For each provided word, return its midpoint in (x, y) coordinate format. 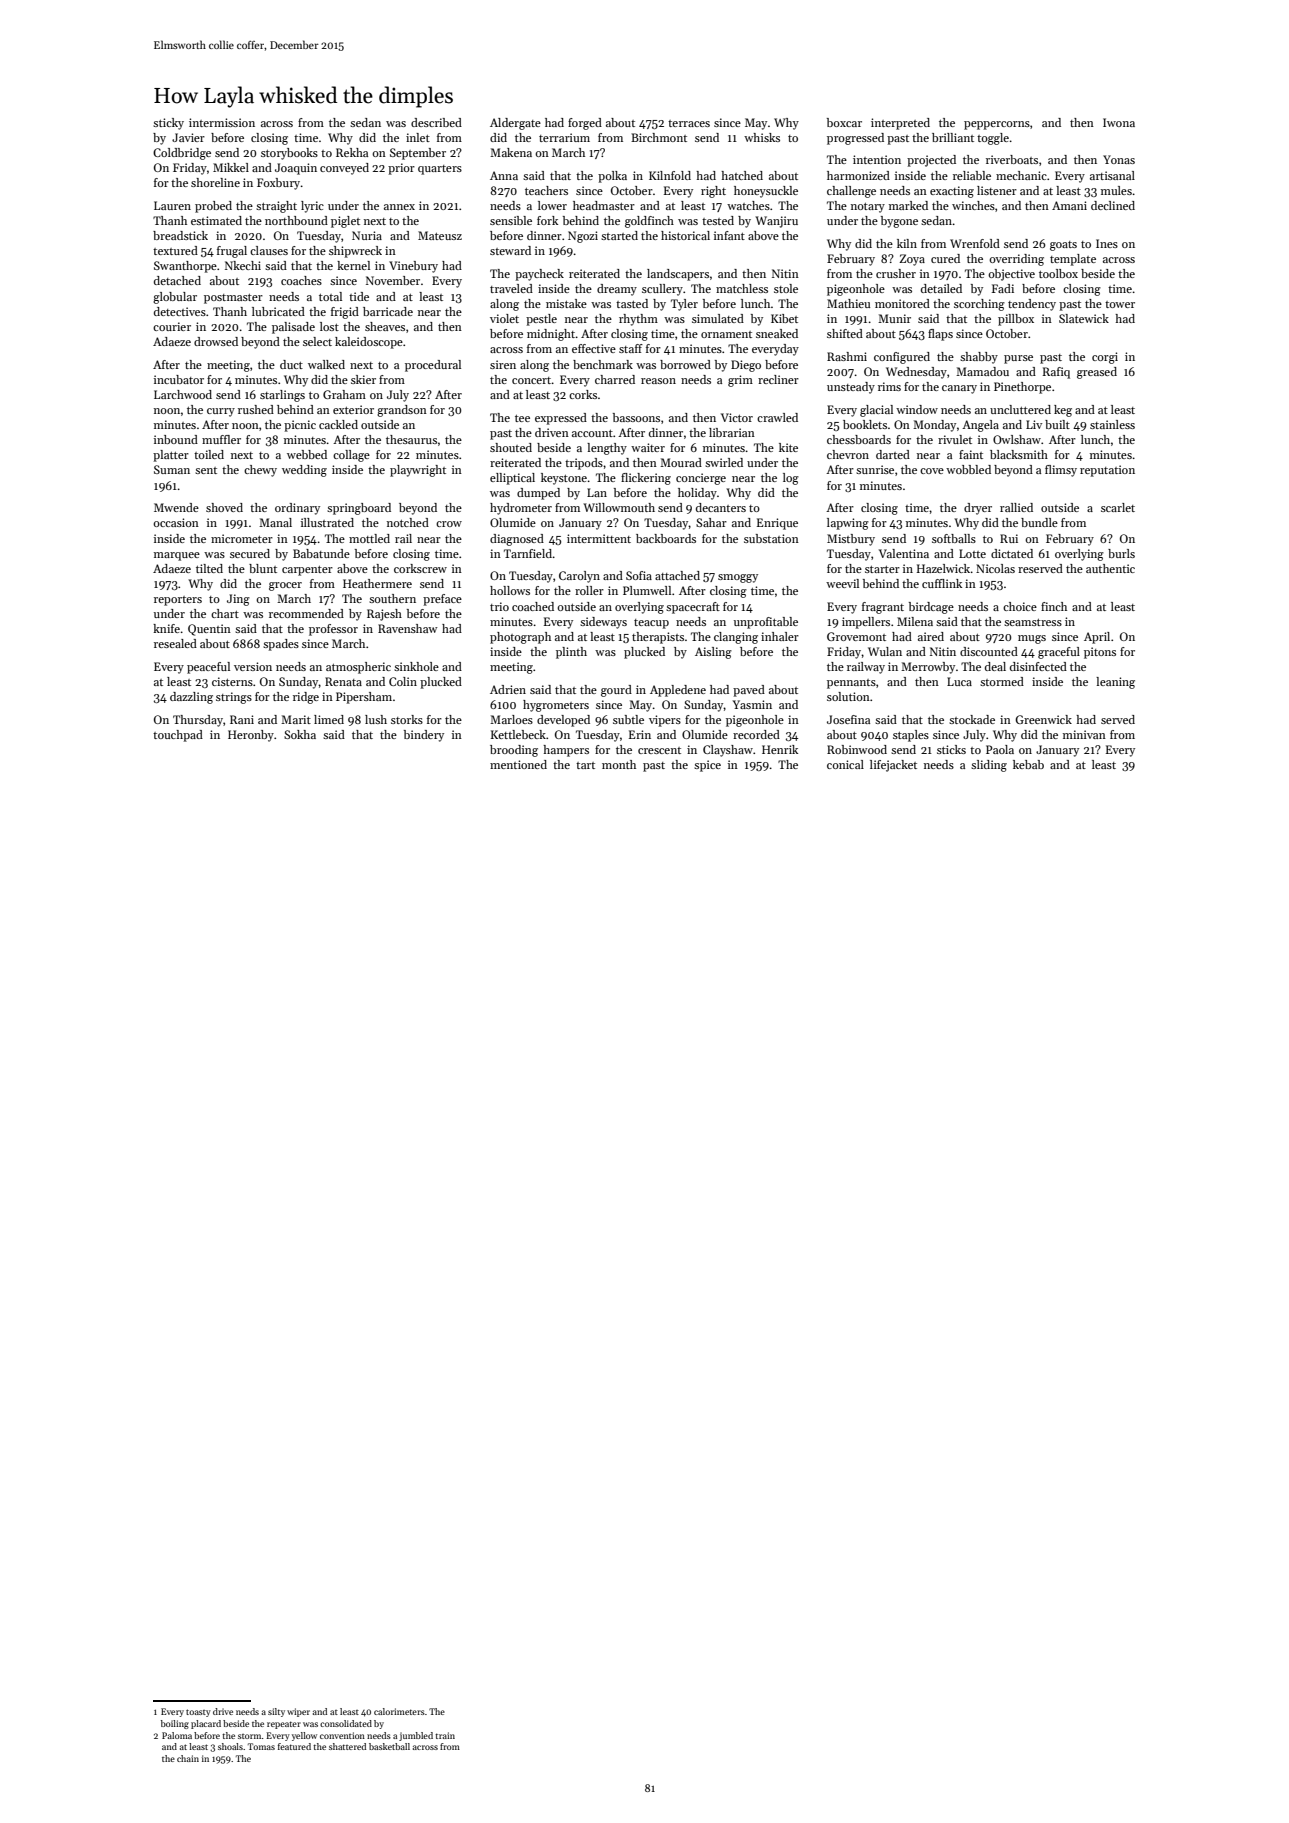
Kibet (784, 318)
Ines (1107, 243)
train (445, 1735)
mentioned (518, 764)
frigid (345, 313)
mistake (566, 303)
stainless (1112, 424)
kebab (1028, 764)
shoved (224, 507)
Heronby (251, 736)
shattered (347, 1746)
